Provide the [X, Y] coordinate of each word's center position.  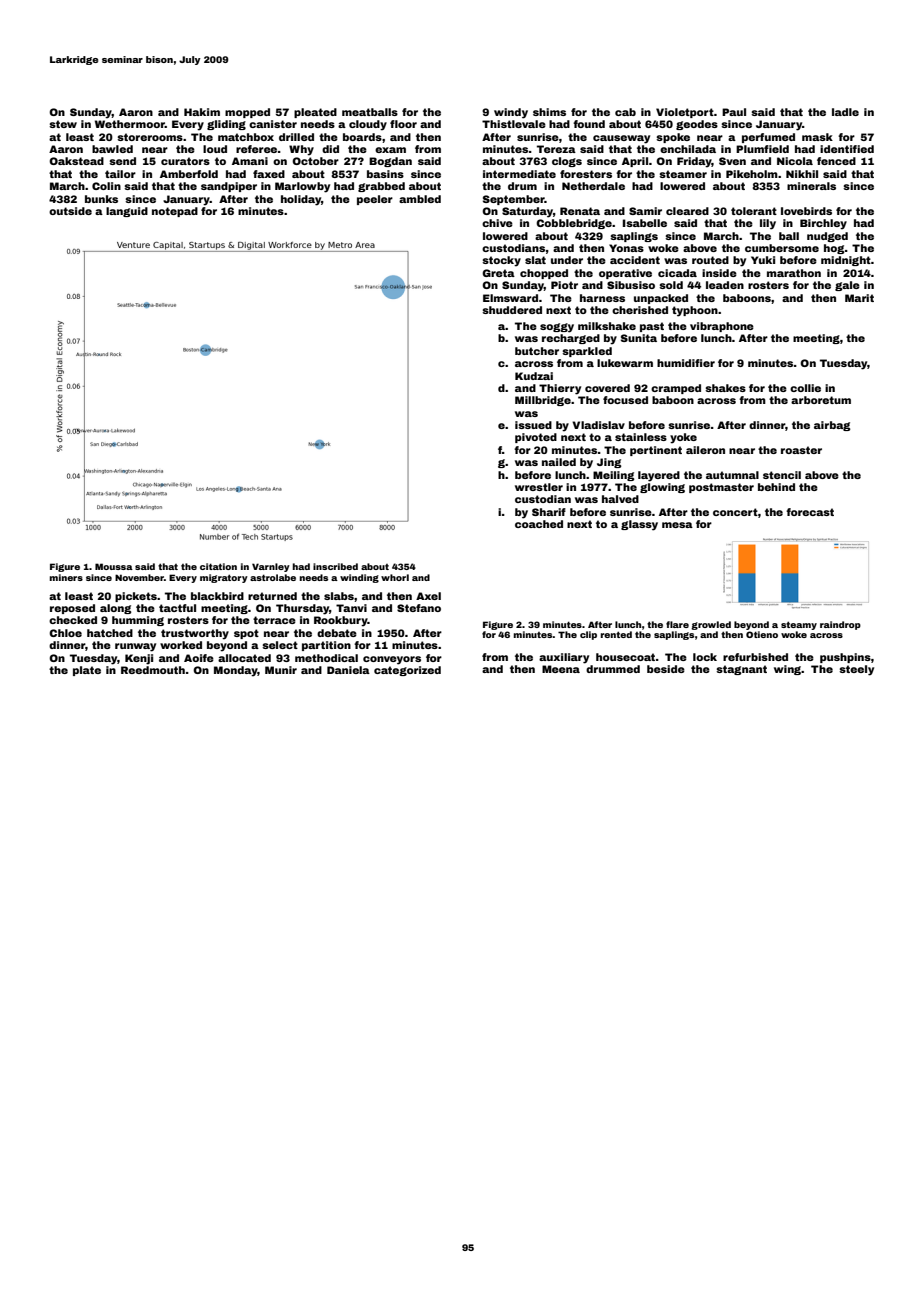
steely [856, 670]
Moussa [114, 566]
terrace [274, 620]
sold [671, 285]
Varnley [271, 567]
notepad [175, 212]
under [567, 260]
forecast [810, 512]
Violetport [685, 113]
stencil [782, 475]
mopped [247, 113]
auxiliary [564, 658]
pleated [315, 113]
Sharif [549, 512]
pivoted [536, 438]
